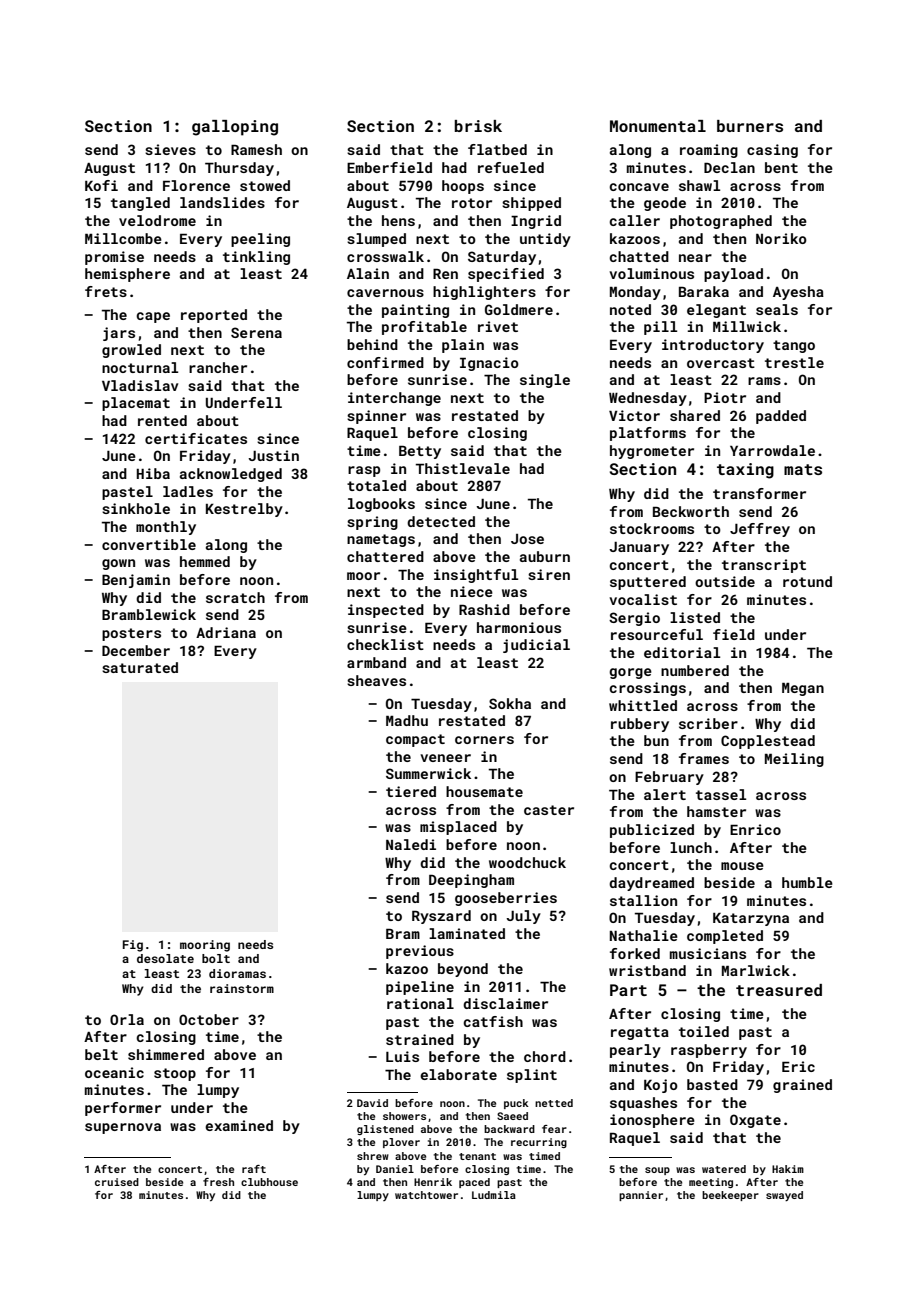 The image size is (924, 1308). I want to click on Orla, so click(127, 1019).
